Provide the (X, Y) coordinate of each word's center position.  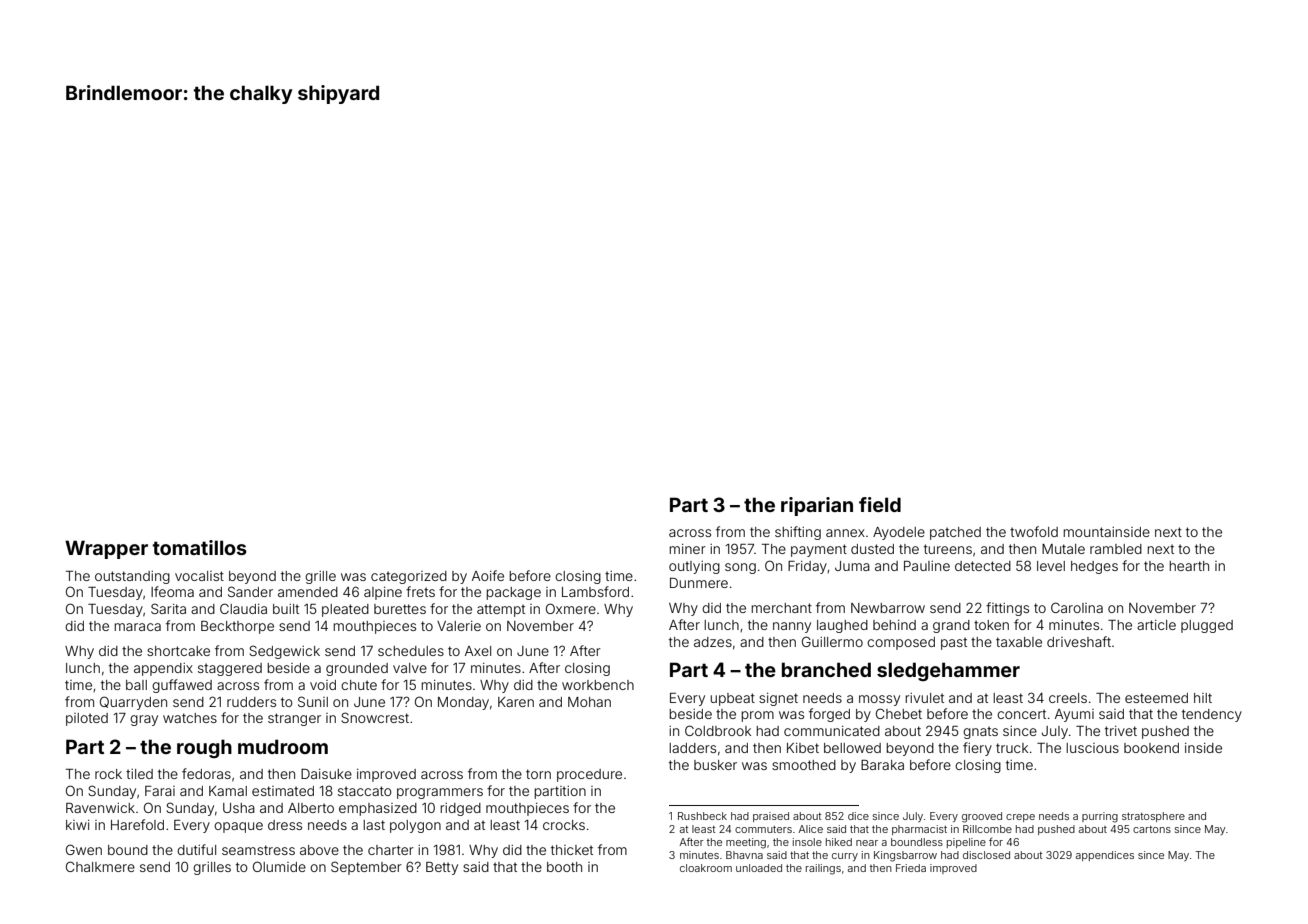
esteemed (1156, 698)
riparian (817, 506)
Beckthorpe (237, 627)
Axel (478, 651)
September (366, 868)
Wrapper (106, 549)
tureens (948, 549)
